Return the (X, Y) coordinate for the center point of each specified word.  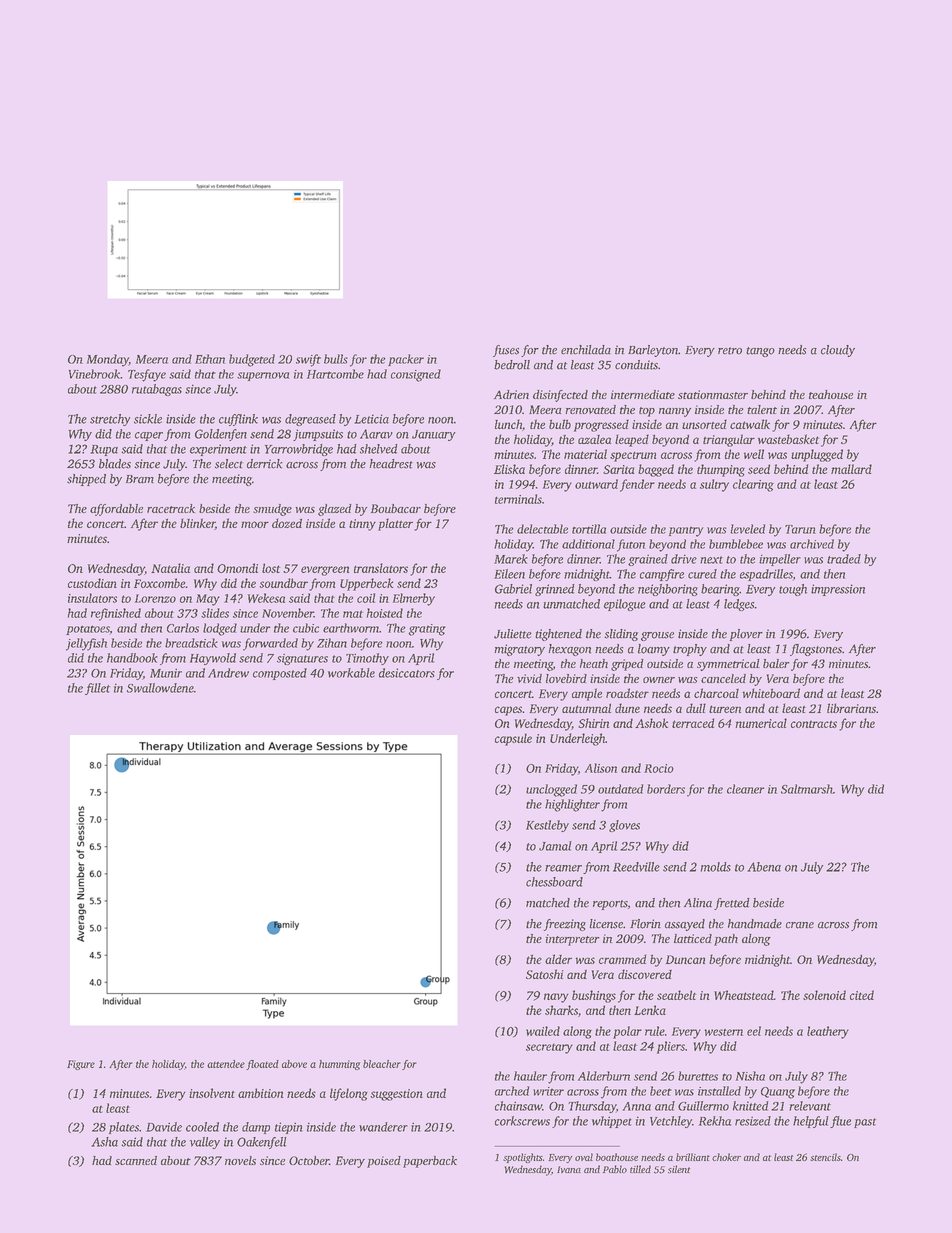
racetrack (171, 508)
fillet (97, 689)
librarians (851, 708)
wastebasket (788, 439)
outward (596, 484)
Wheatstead (744, 995)
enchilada (586, 350)
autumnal (587, 708)
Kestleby (547, 826)
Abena (764, 867)
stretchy (110, 420)
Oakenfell (262, 1143)
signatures (302, 659)
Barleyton (653, 351)
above (294, 1064)
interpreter (573, 940)
